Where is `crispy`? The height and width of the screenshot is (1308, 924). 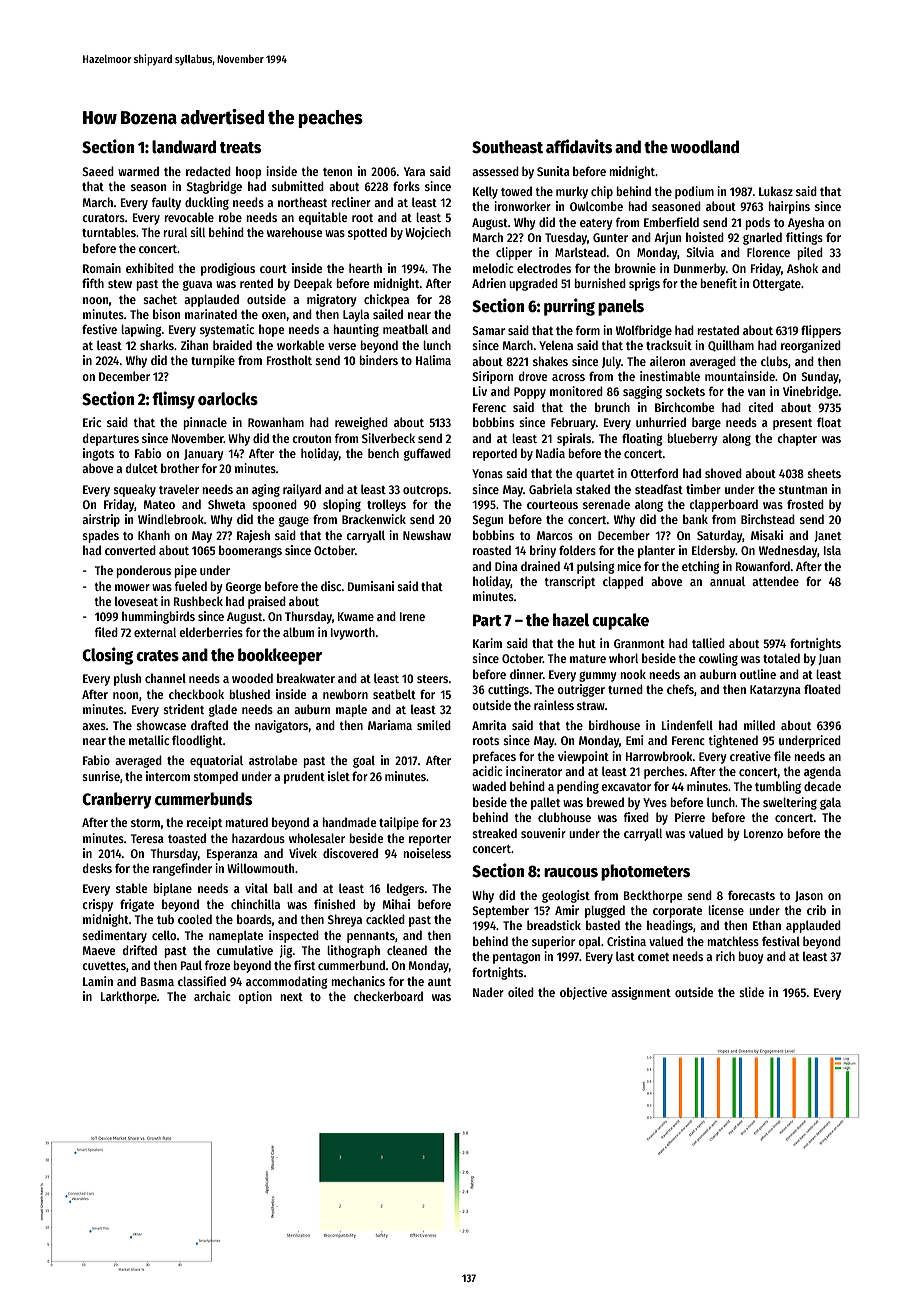 crispy is located at coordinates (97, 905).
